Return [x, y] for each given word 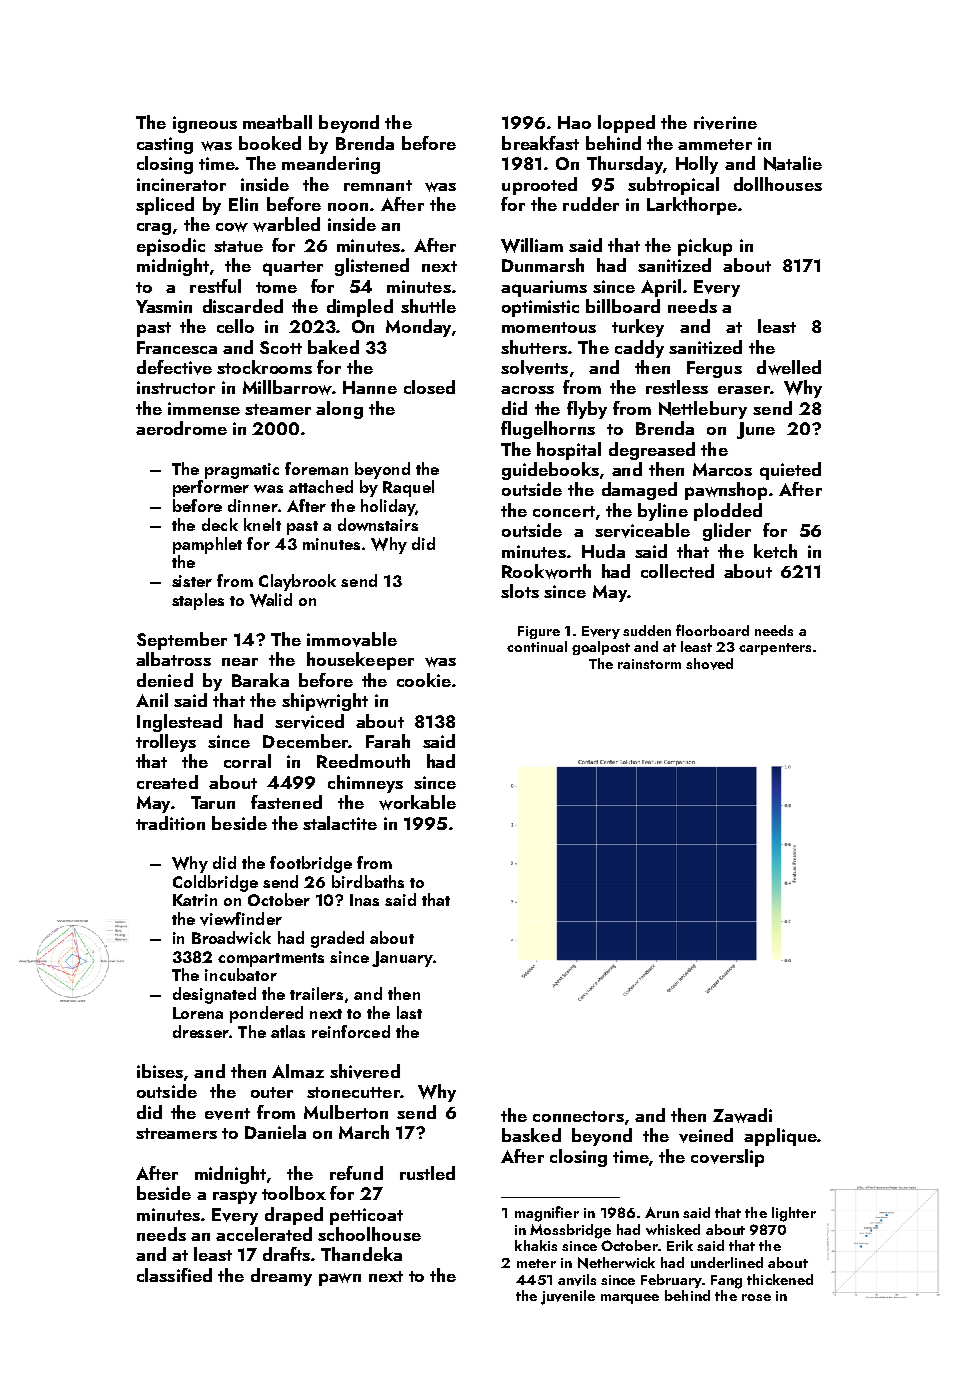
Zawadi [742, 1115]
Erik [680, 1245]
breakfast [540, 143]
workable [417, 802]
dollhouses [778, 184]
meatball [277, 122]
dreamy [281, 1277]
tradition [170, 823]
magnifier [547, 1214]
